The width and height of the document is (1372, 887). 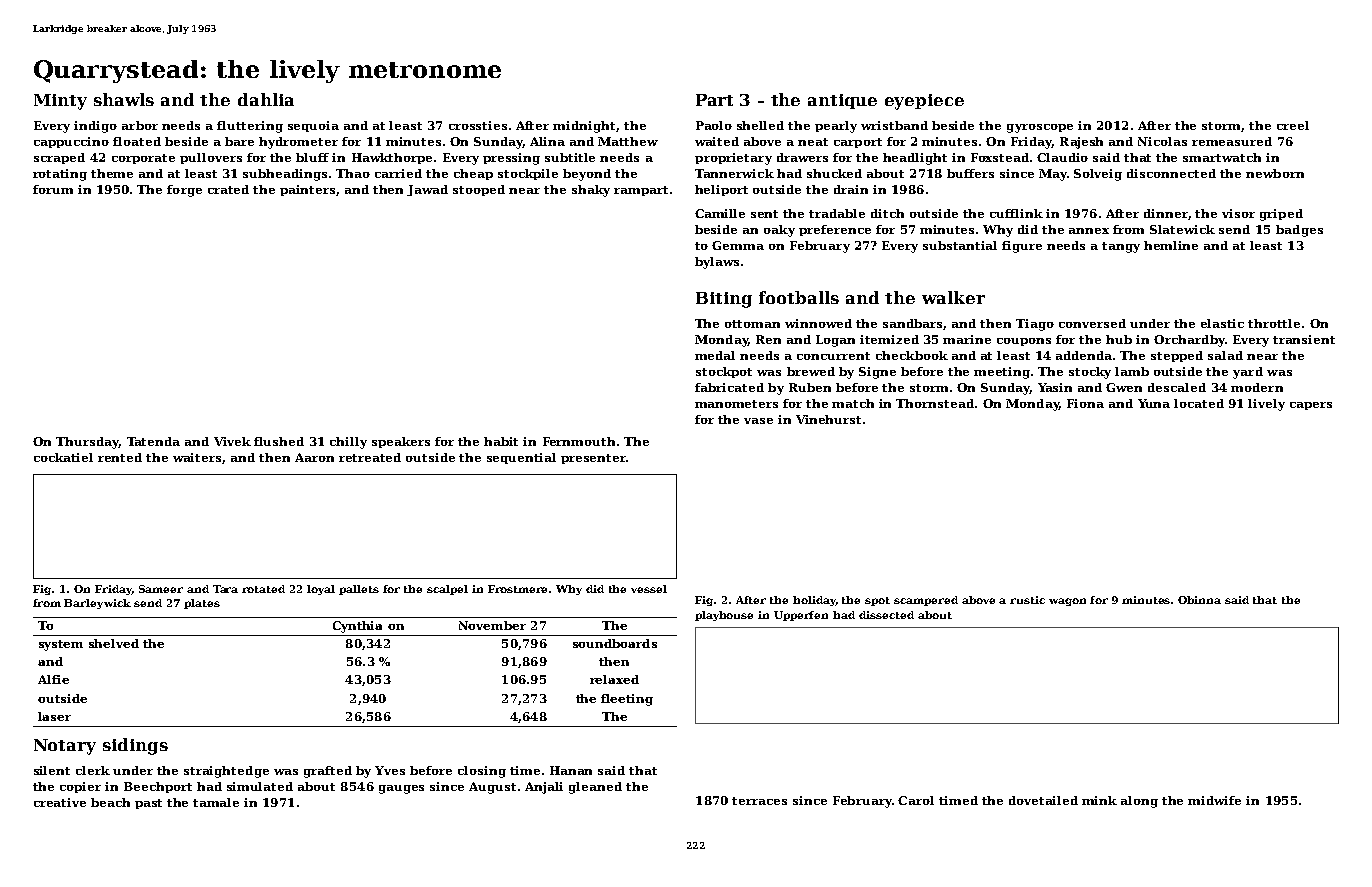 I want to click on fleeting, so click(x=627, y=700).
